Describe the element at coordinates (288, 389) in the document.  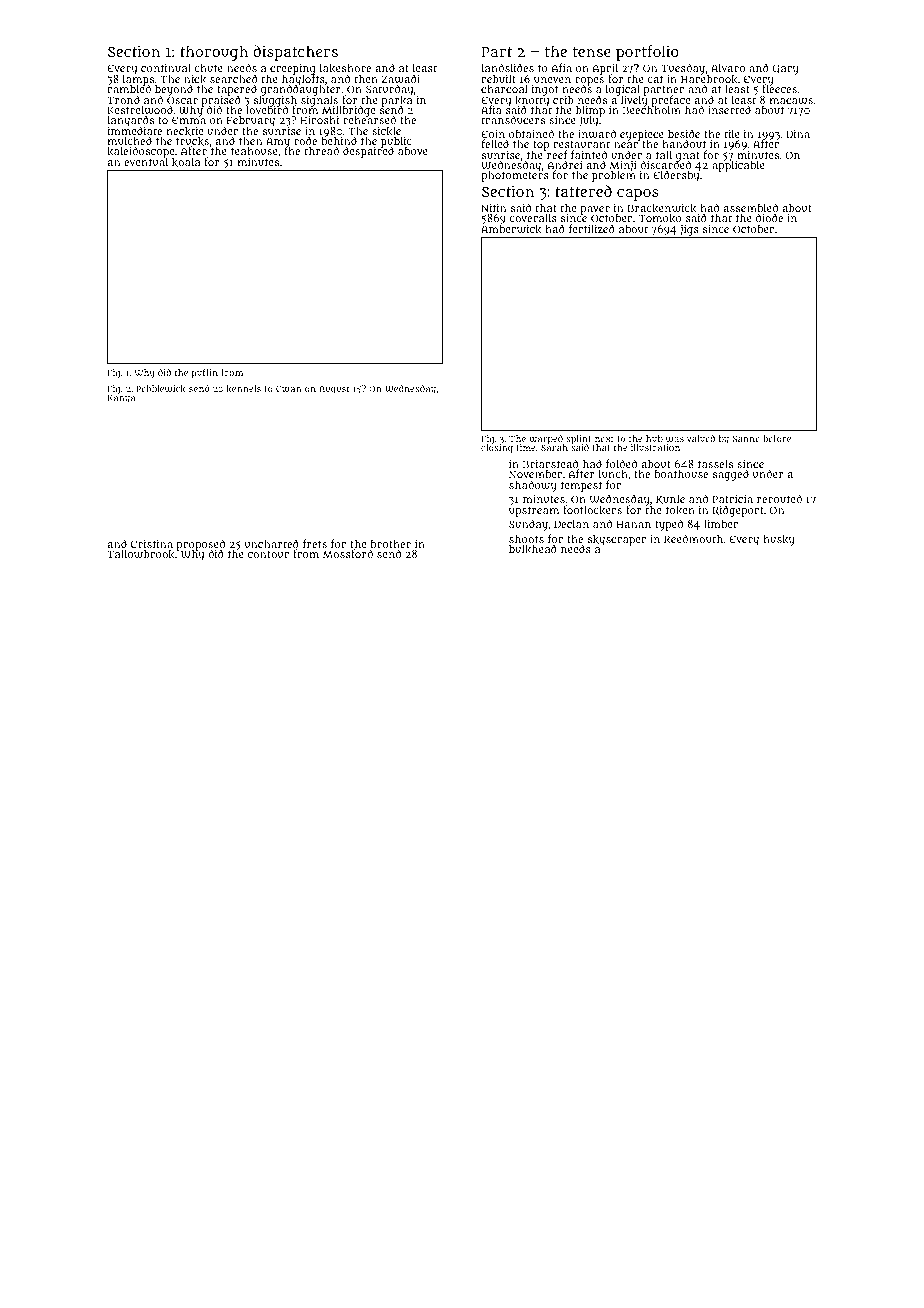
I see `Ewan` at that location.
